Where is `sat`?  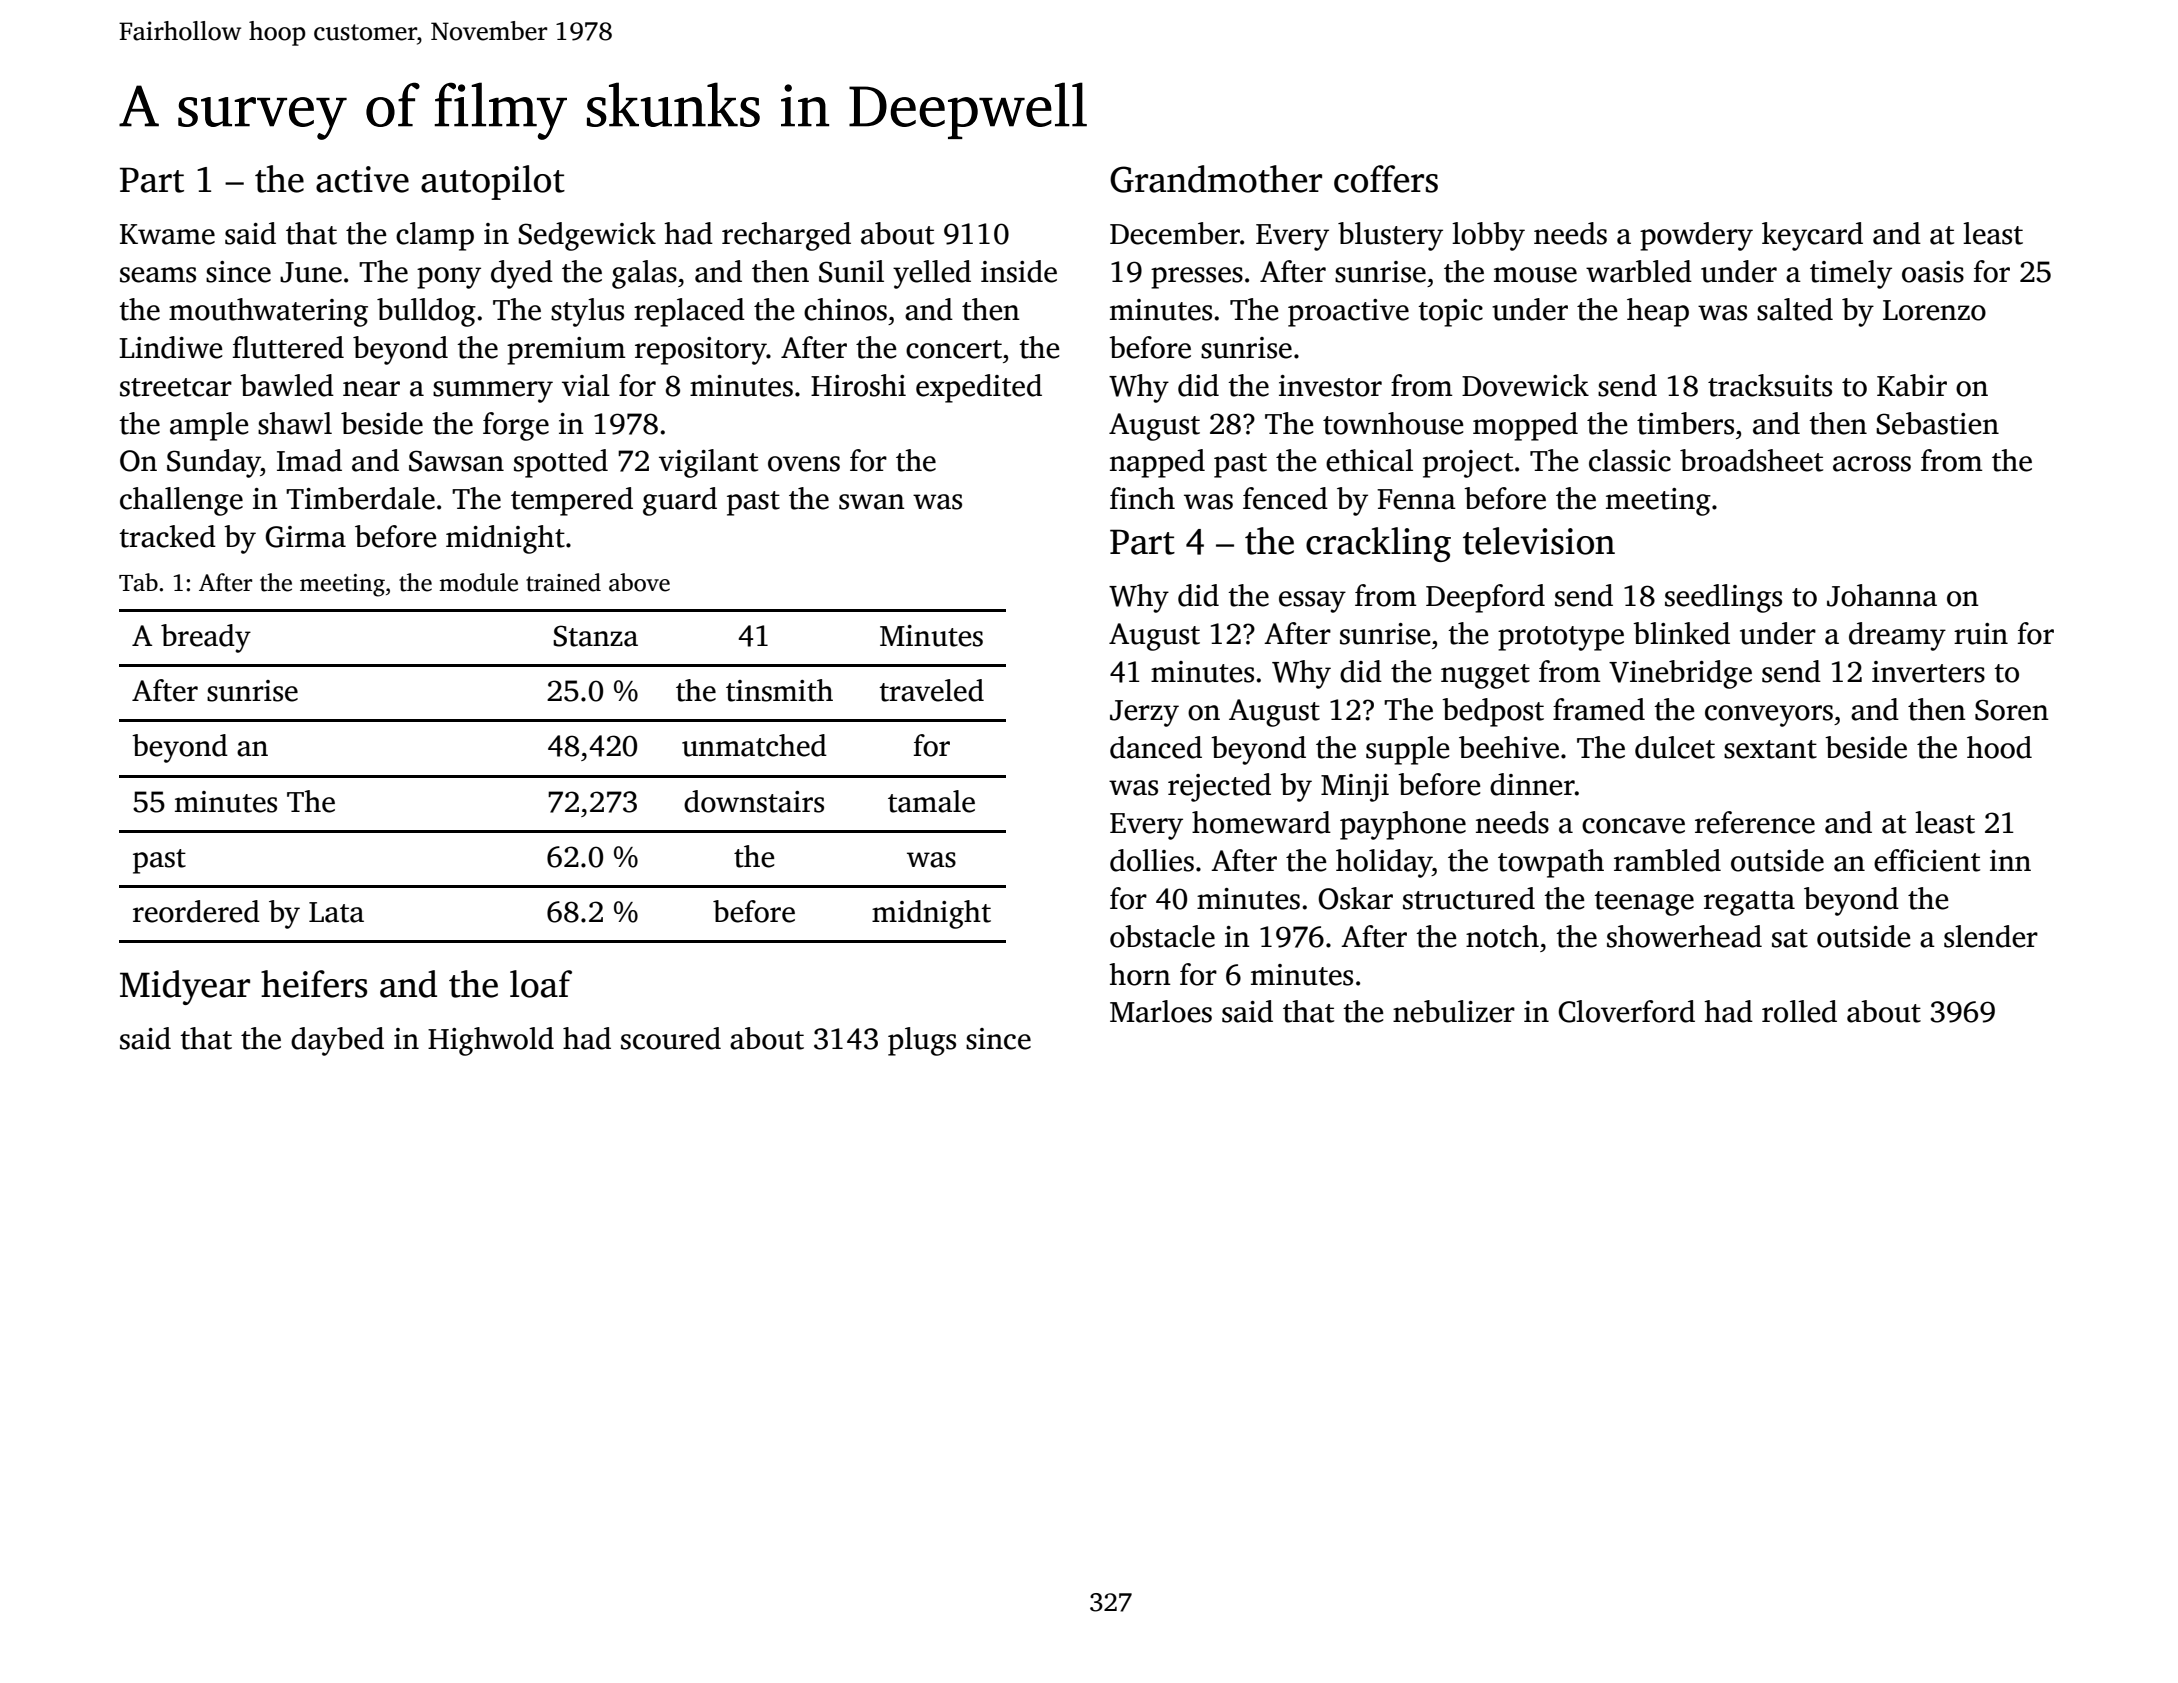
sat is located at coordinates (1790, 938).
